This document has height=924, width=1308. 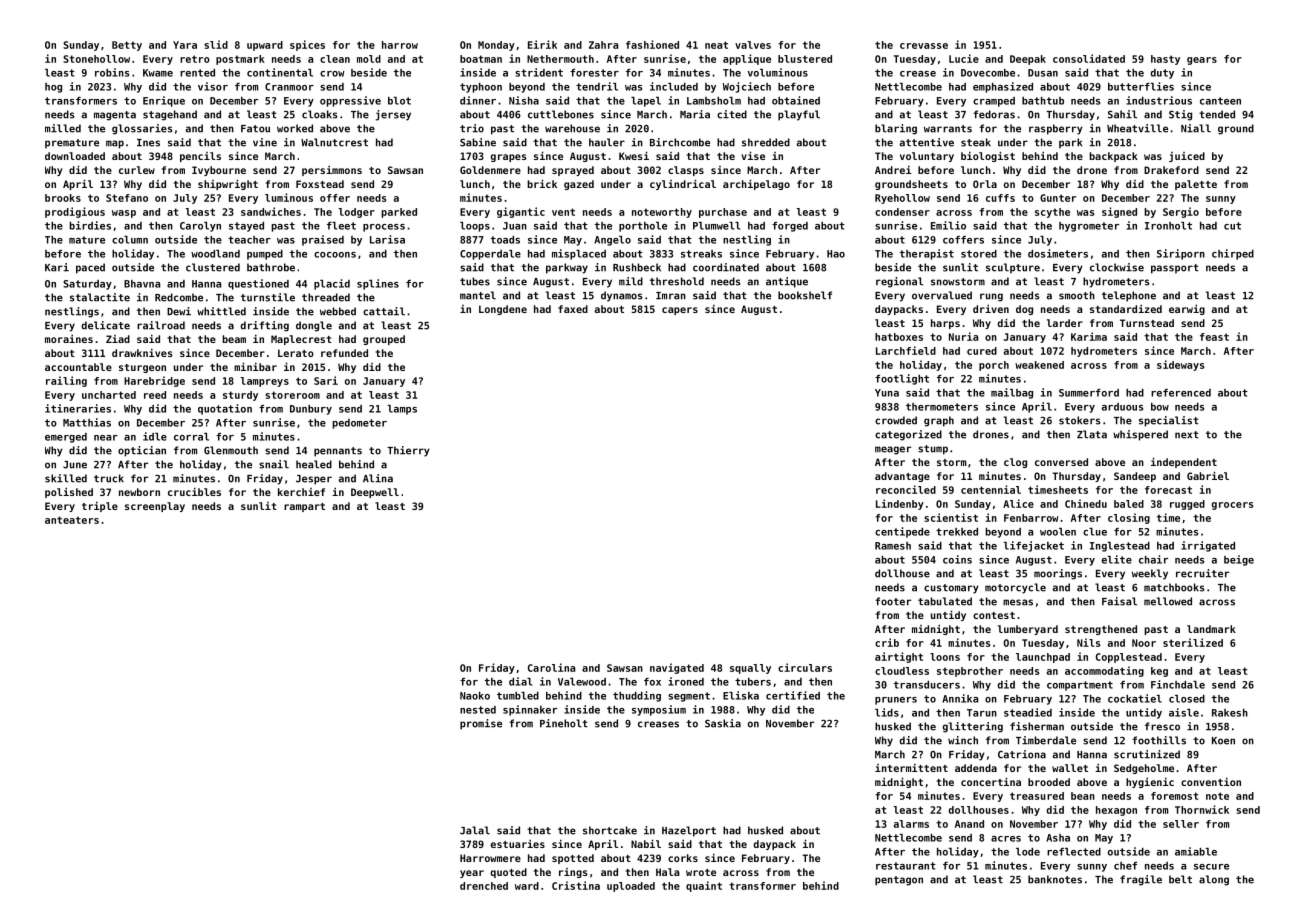 I want to click on larder, so click(x=1065, y=323).
